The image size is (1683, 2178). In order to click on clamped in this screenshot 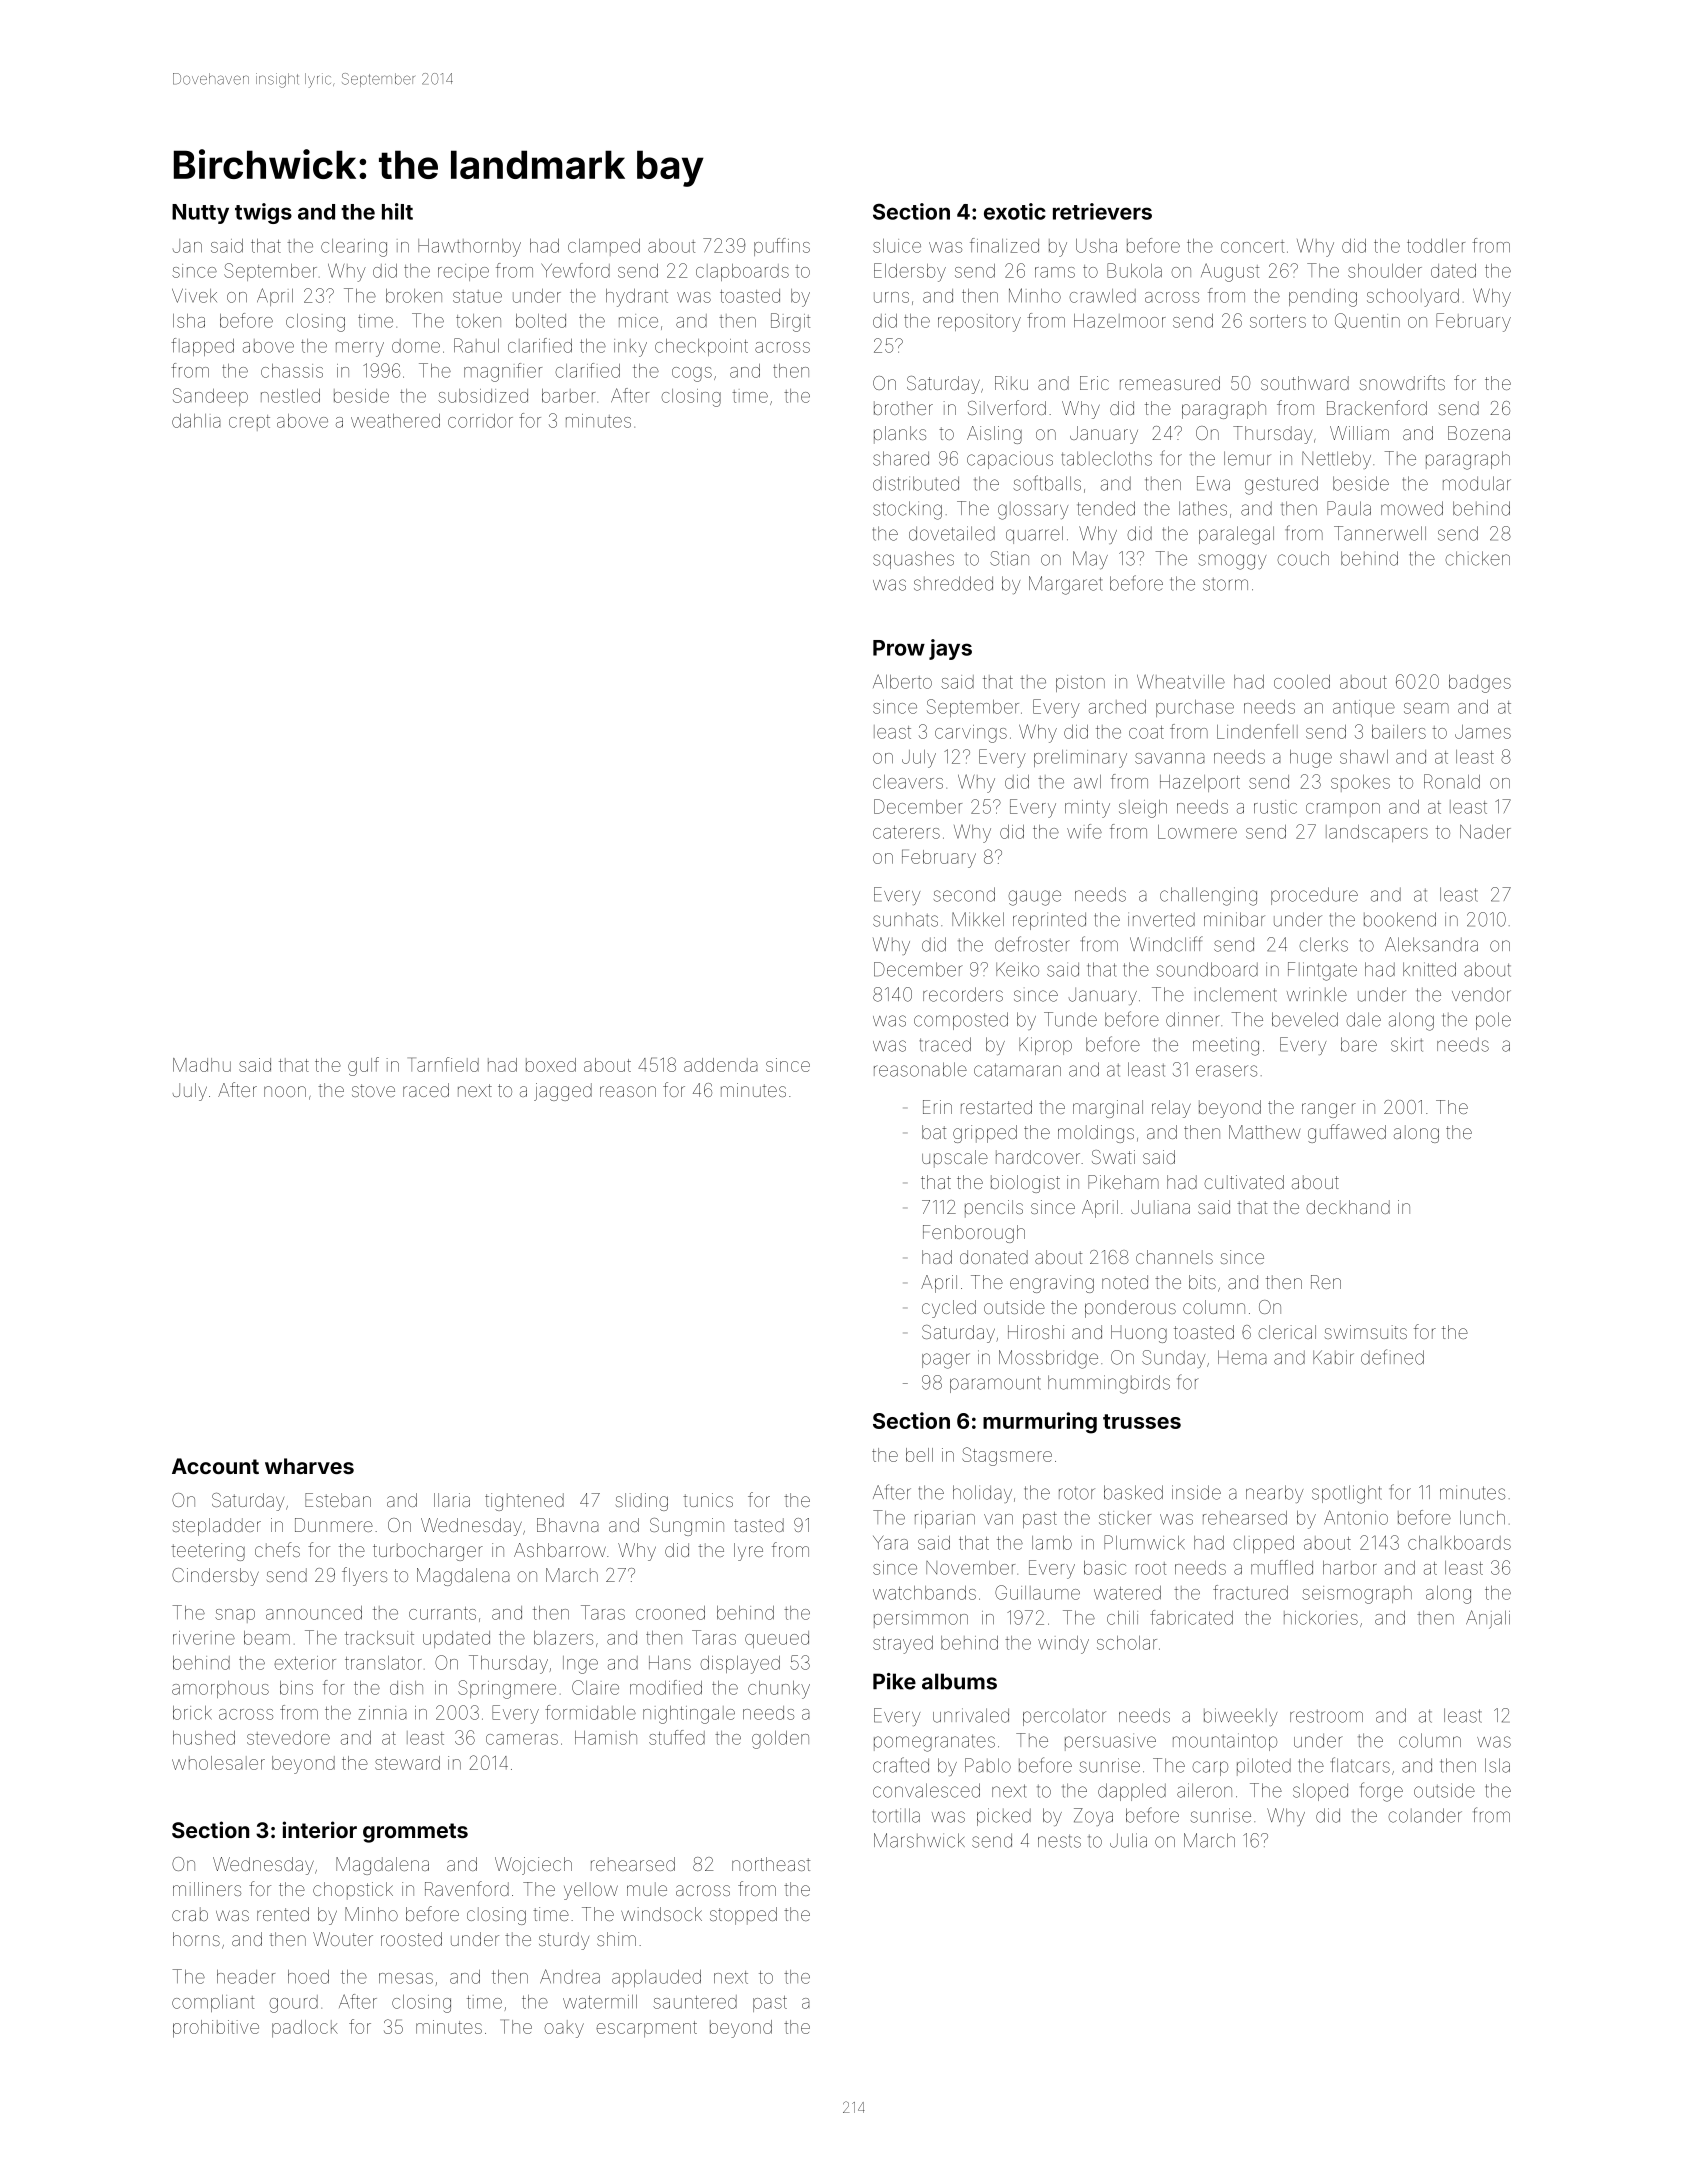, I will do `click(604, 247)`.
